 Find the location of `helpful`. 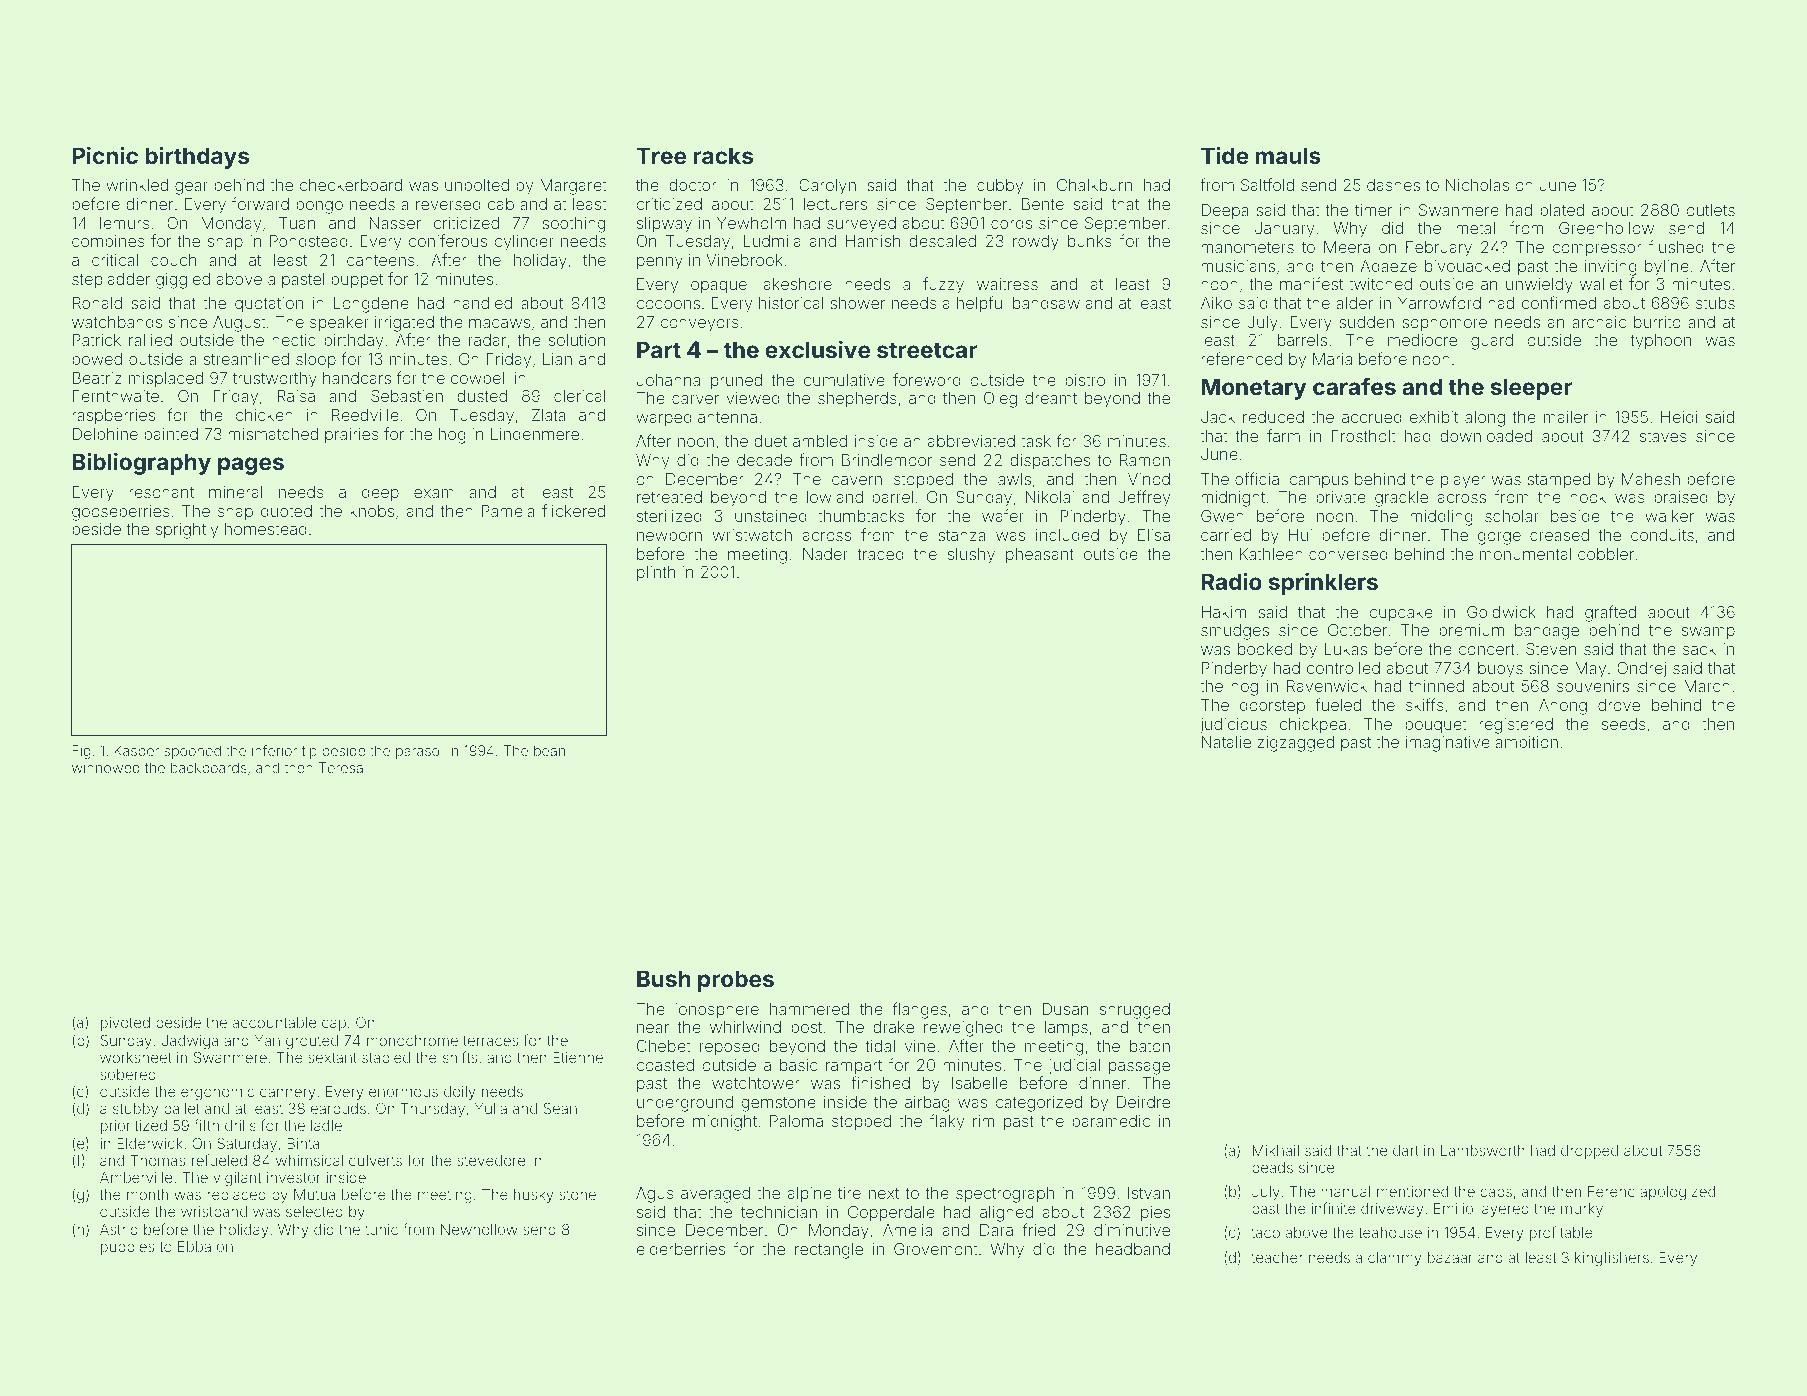

helpful is located at coordinates (981, 304).
